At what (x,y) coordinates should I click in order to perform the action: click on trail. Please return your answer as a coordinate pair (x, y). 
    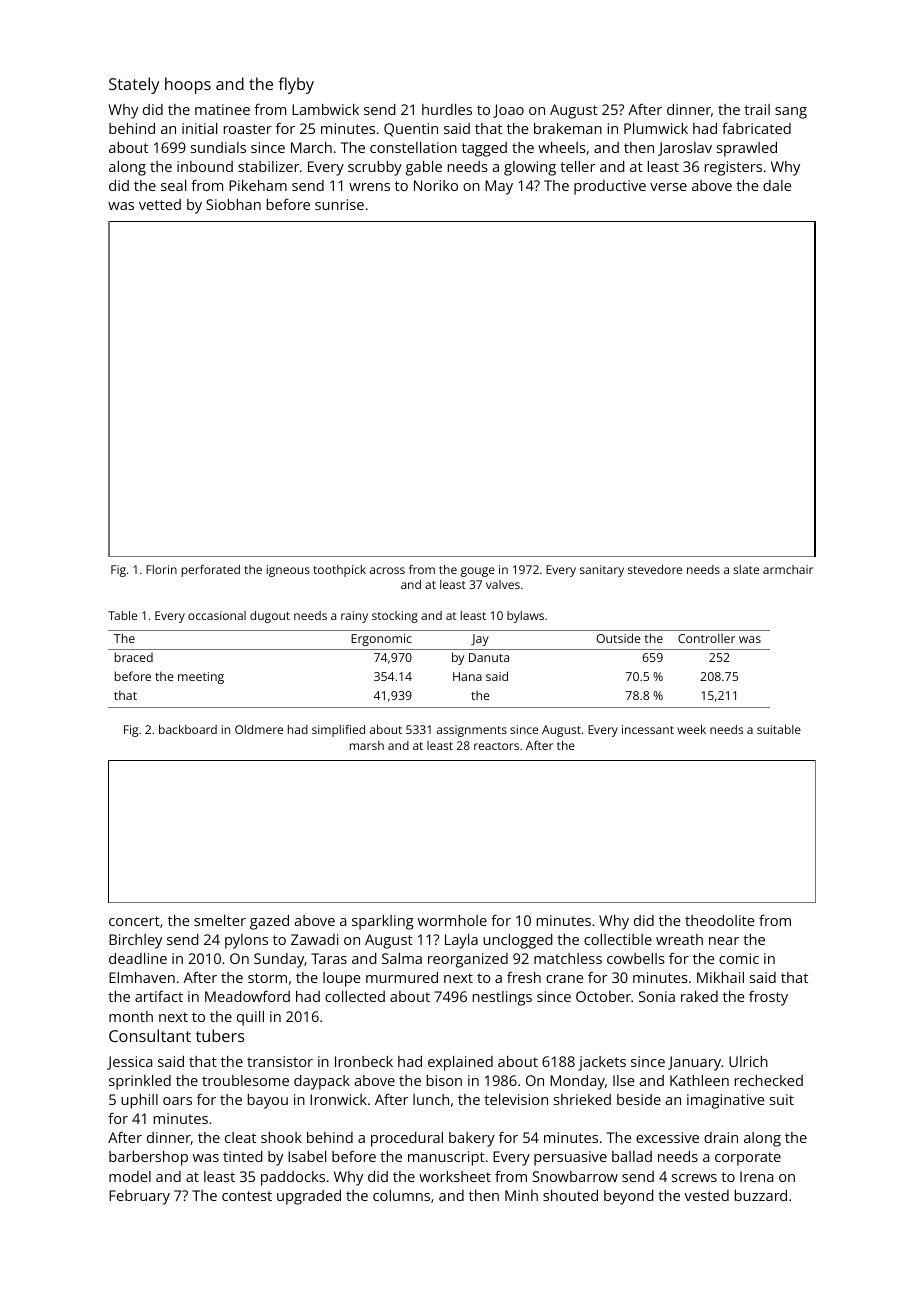
    Looking at the image, I should click on (757, 109).
